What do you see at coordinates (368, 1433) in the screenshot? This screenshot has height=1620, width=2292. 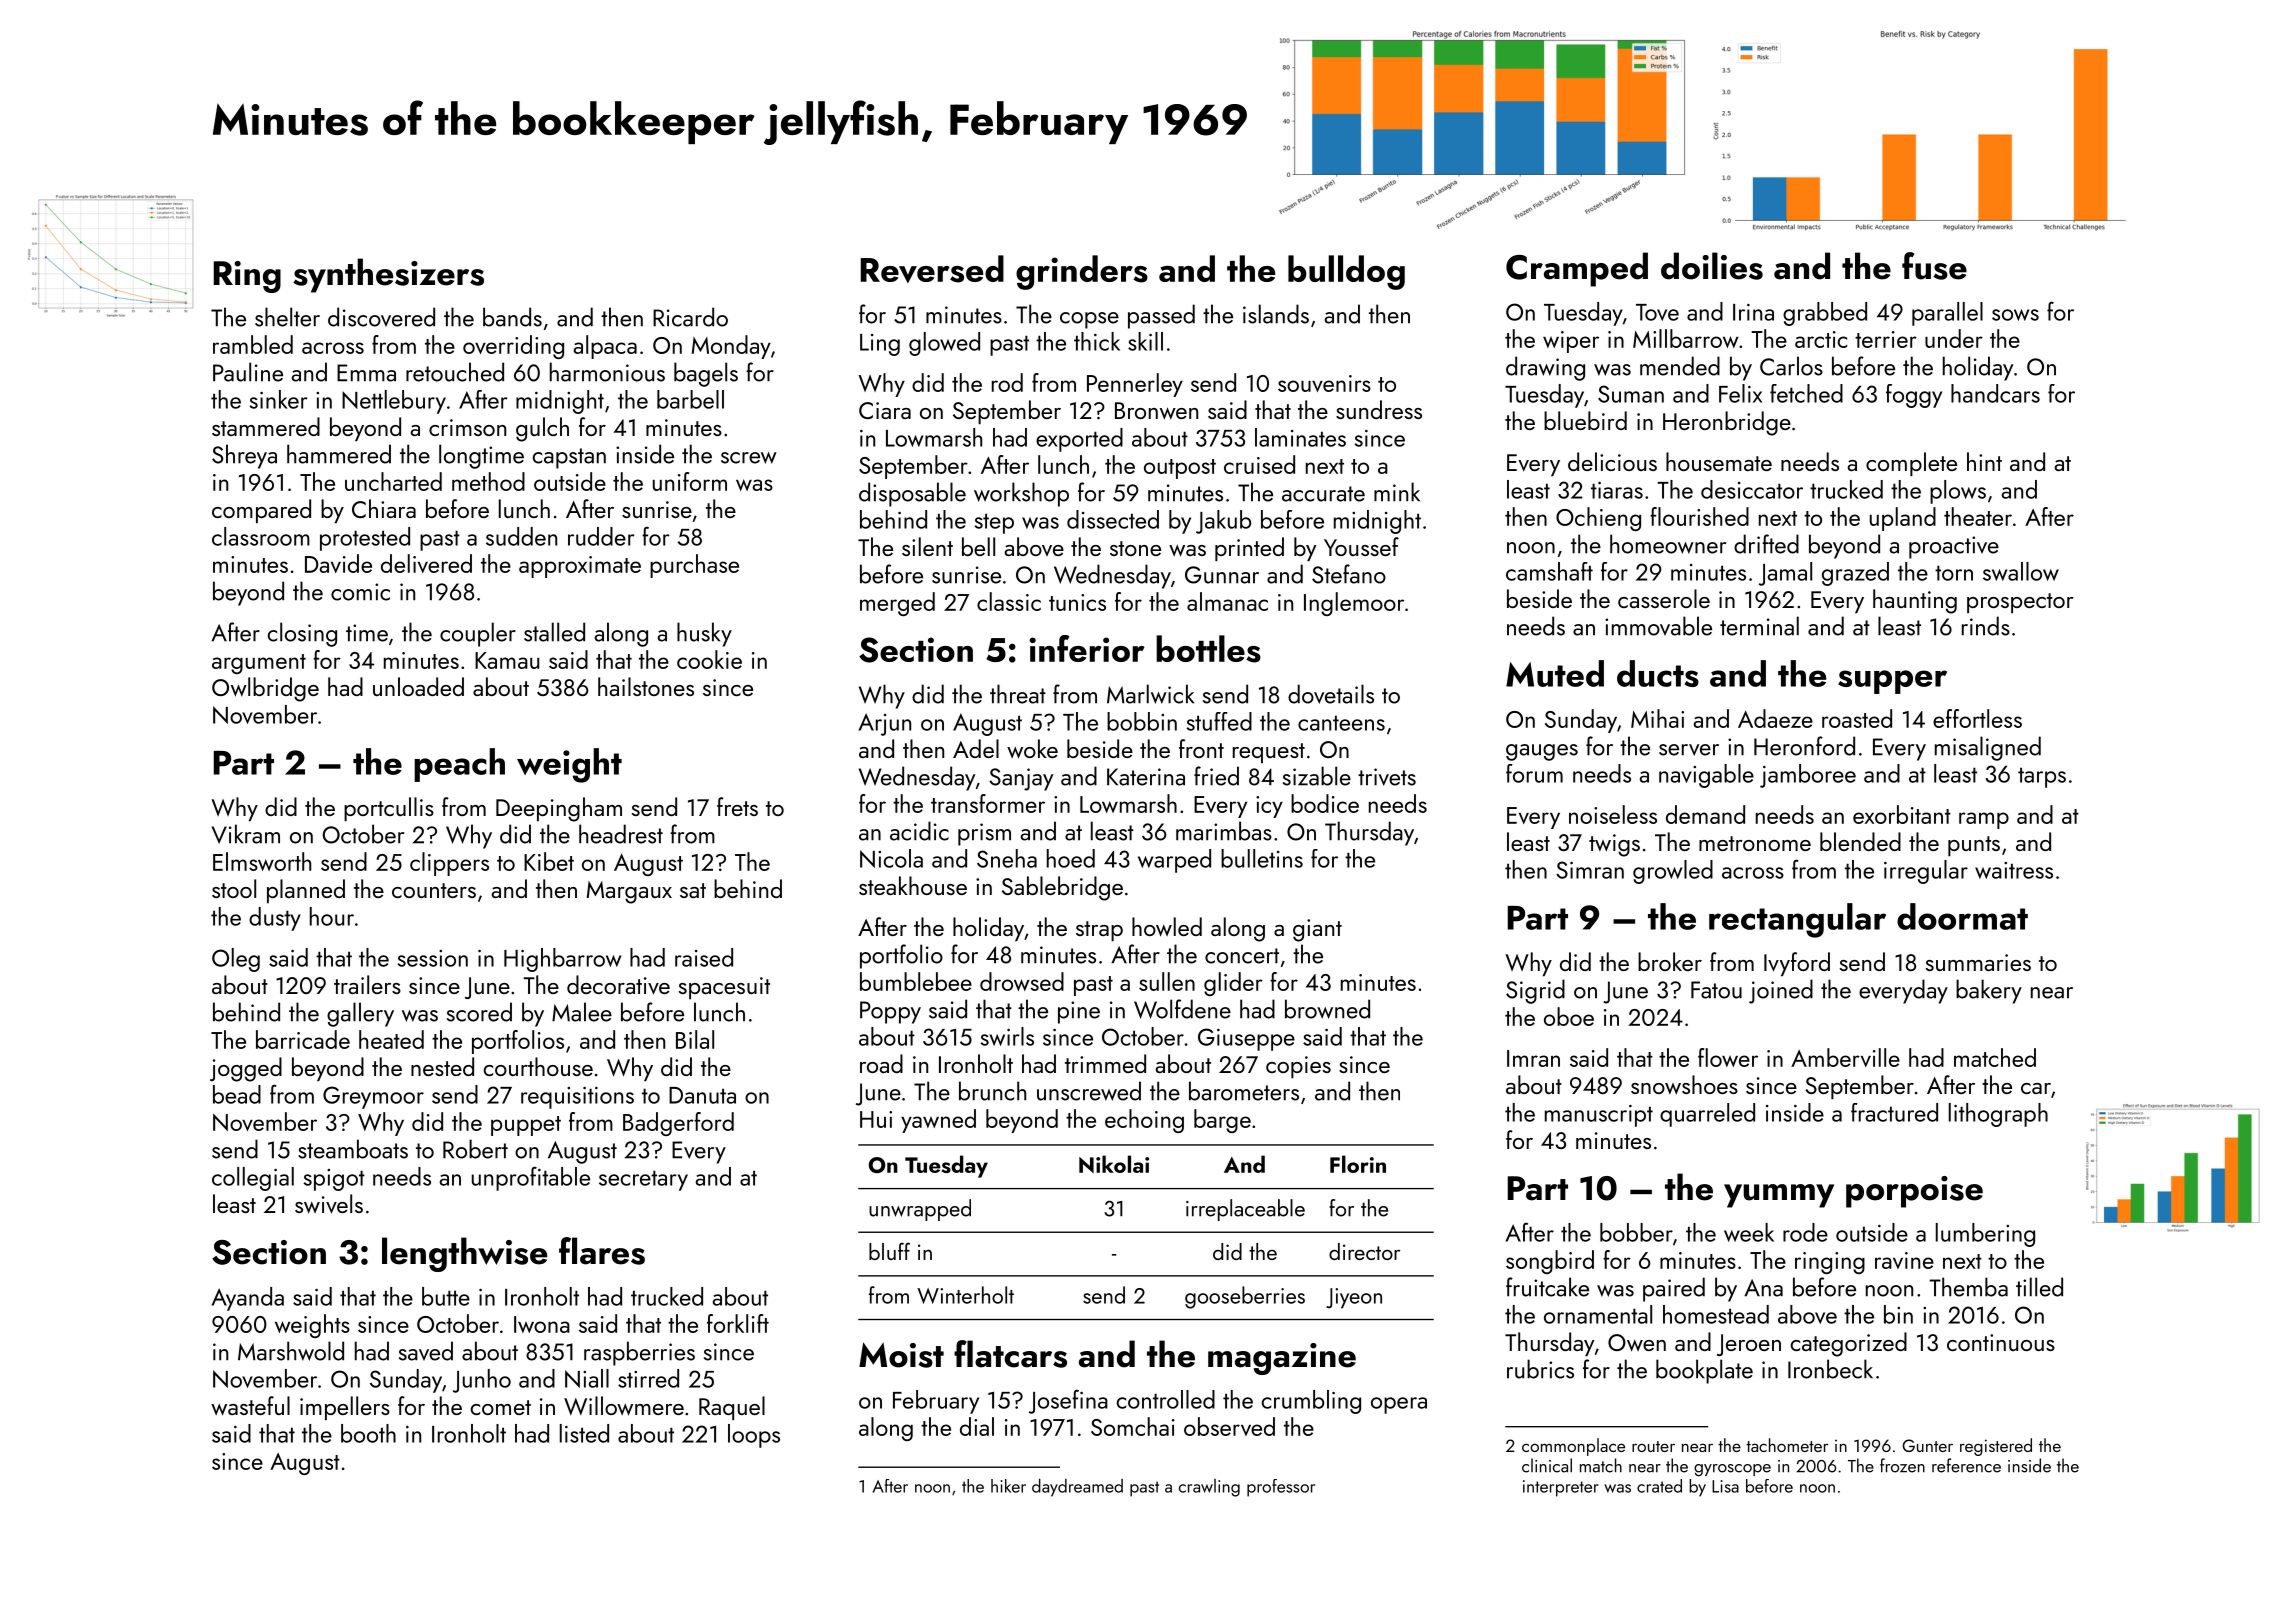 I see `booth` at bounding box center [368, 1433].
